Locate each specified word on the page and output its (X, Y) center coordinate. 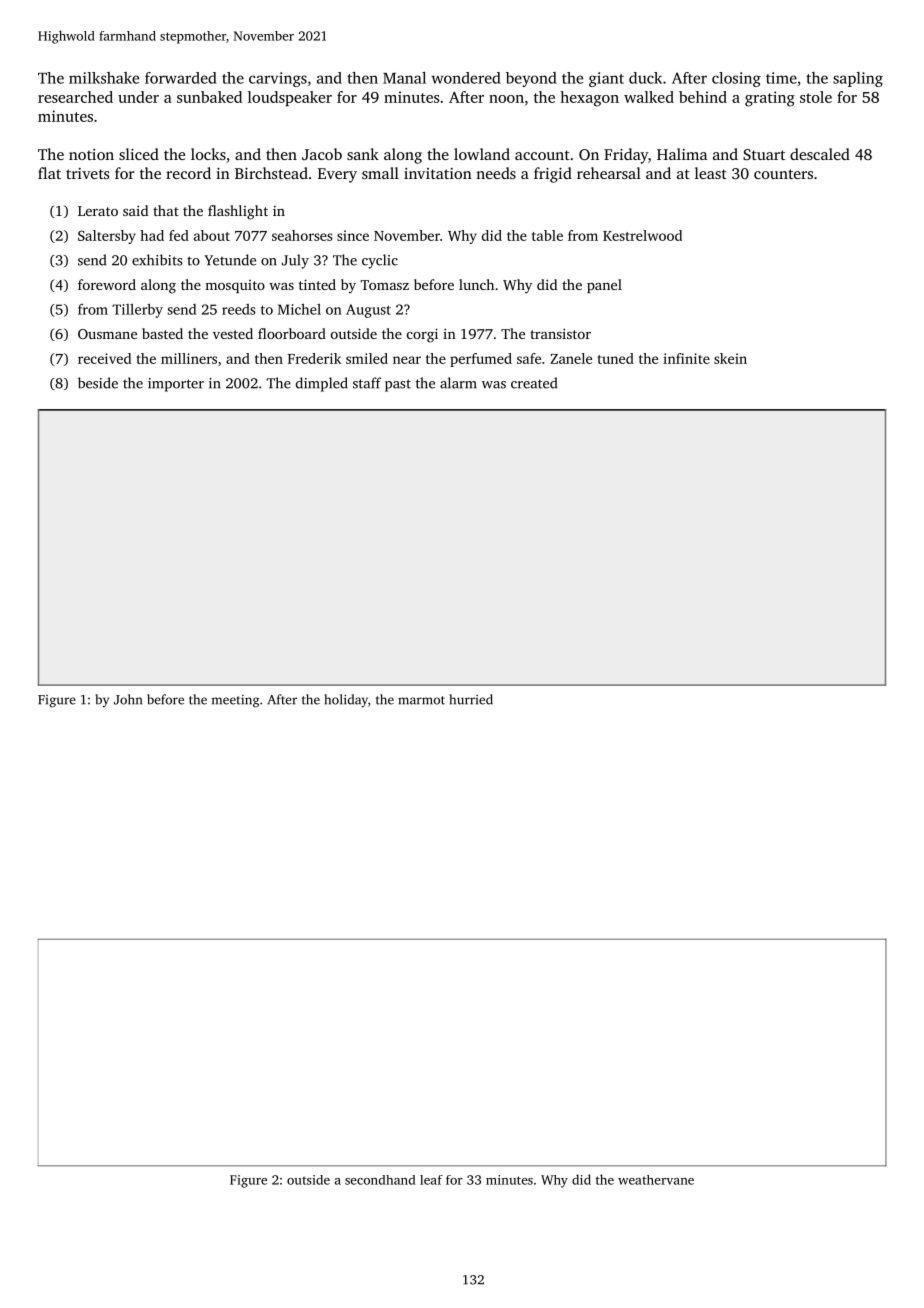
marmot (421, 700)
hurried (471, 699)
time (781, 78)
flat (49, 173)
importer (176, 385)
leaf (431, 1180)
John (128, 699)
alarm (458, 383)
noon (506, 99)
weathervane (656, 1180)
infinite (686, 358)
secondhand (380, 1180)
